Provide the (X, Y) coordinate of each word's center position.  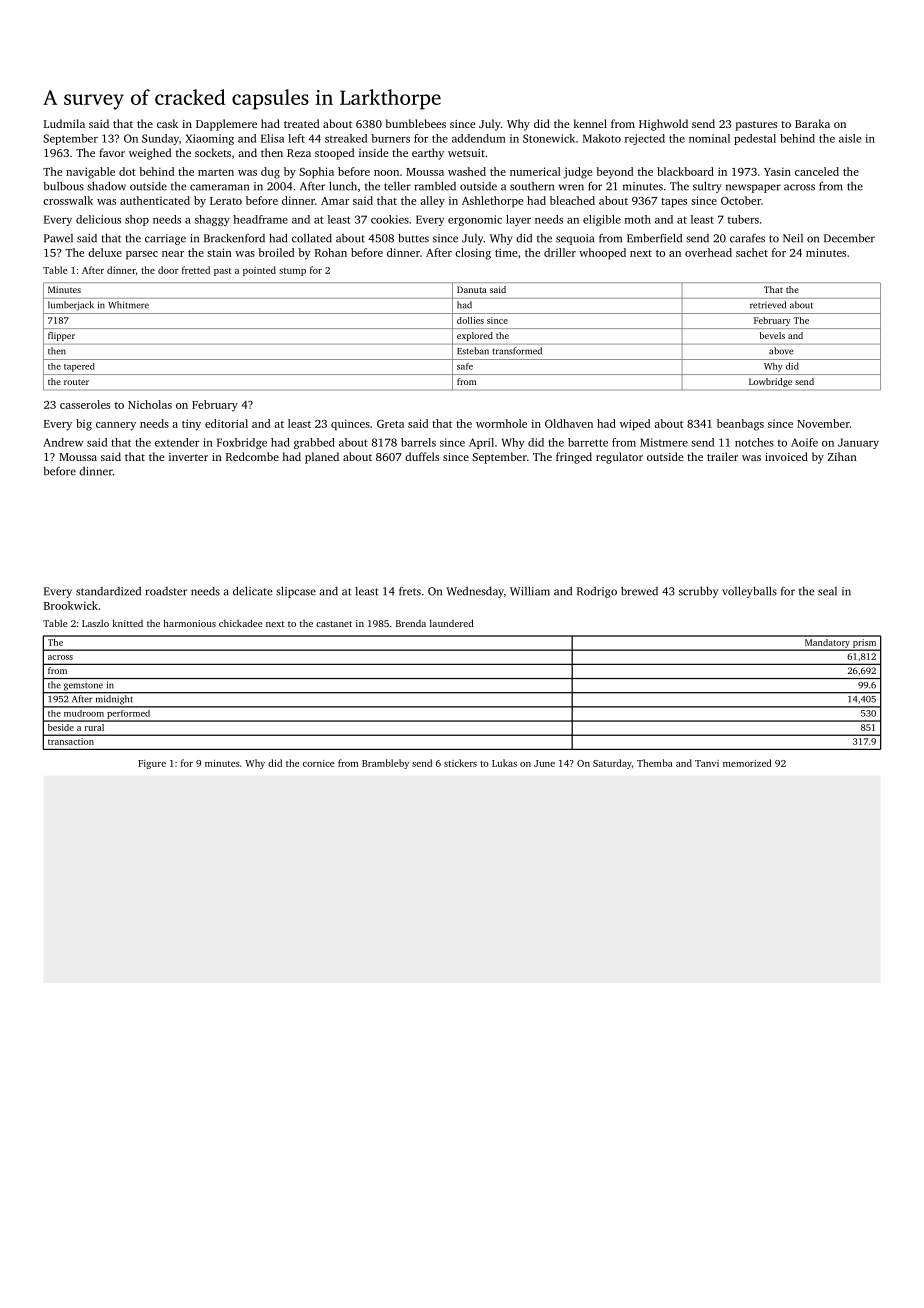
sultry (707, 187)
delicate (253, 591)
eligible (602, 220)
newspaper (753, 188)
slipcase (296, 592)
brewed (639, 591)
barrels (418, 442)
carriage (165, 239)
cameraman (219, 187)
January (858, 443)
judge (577, 173)
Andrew (63, 442)
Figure (152, 764)
